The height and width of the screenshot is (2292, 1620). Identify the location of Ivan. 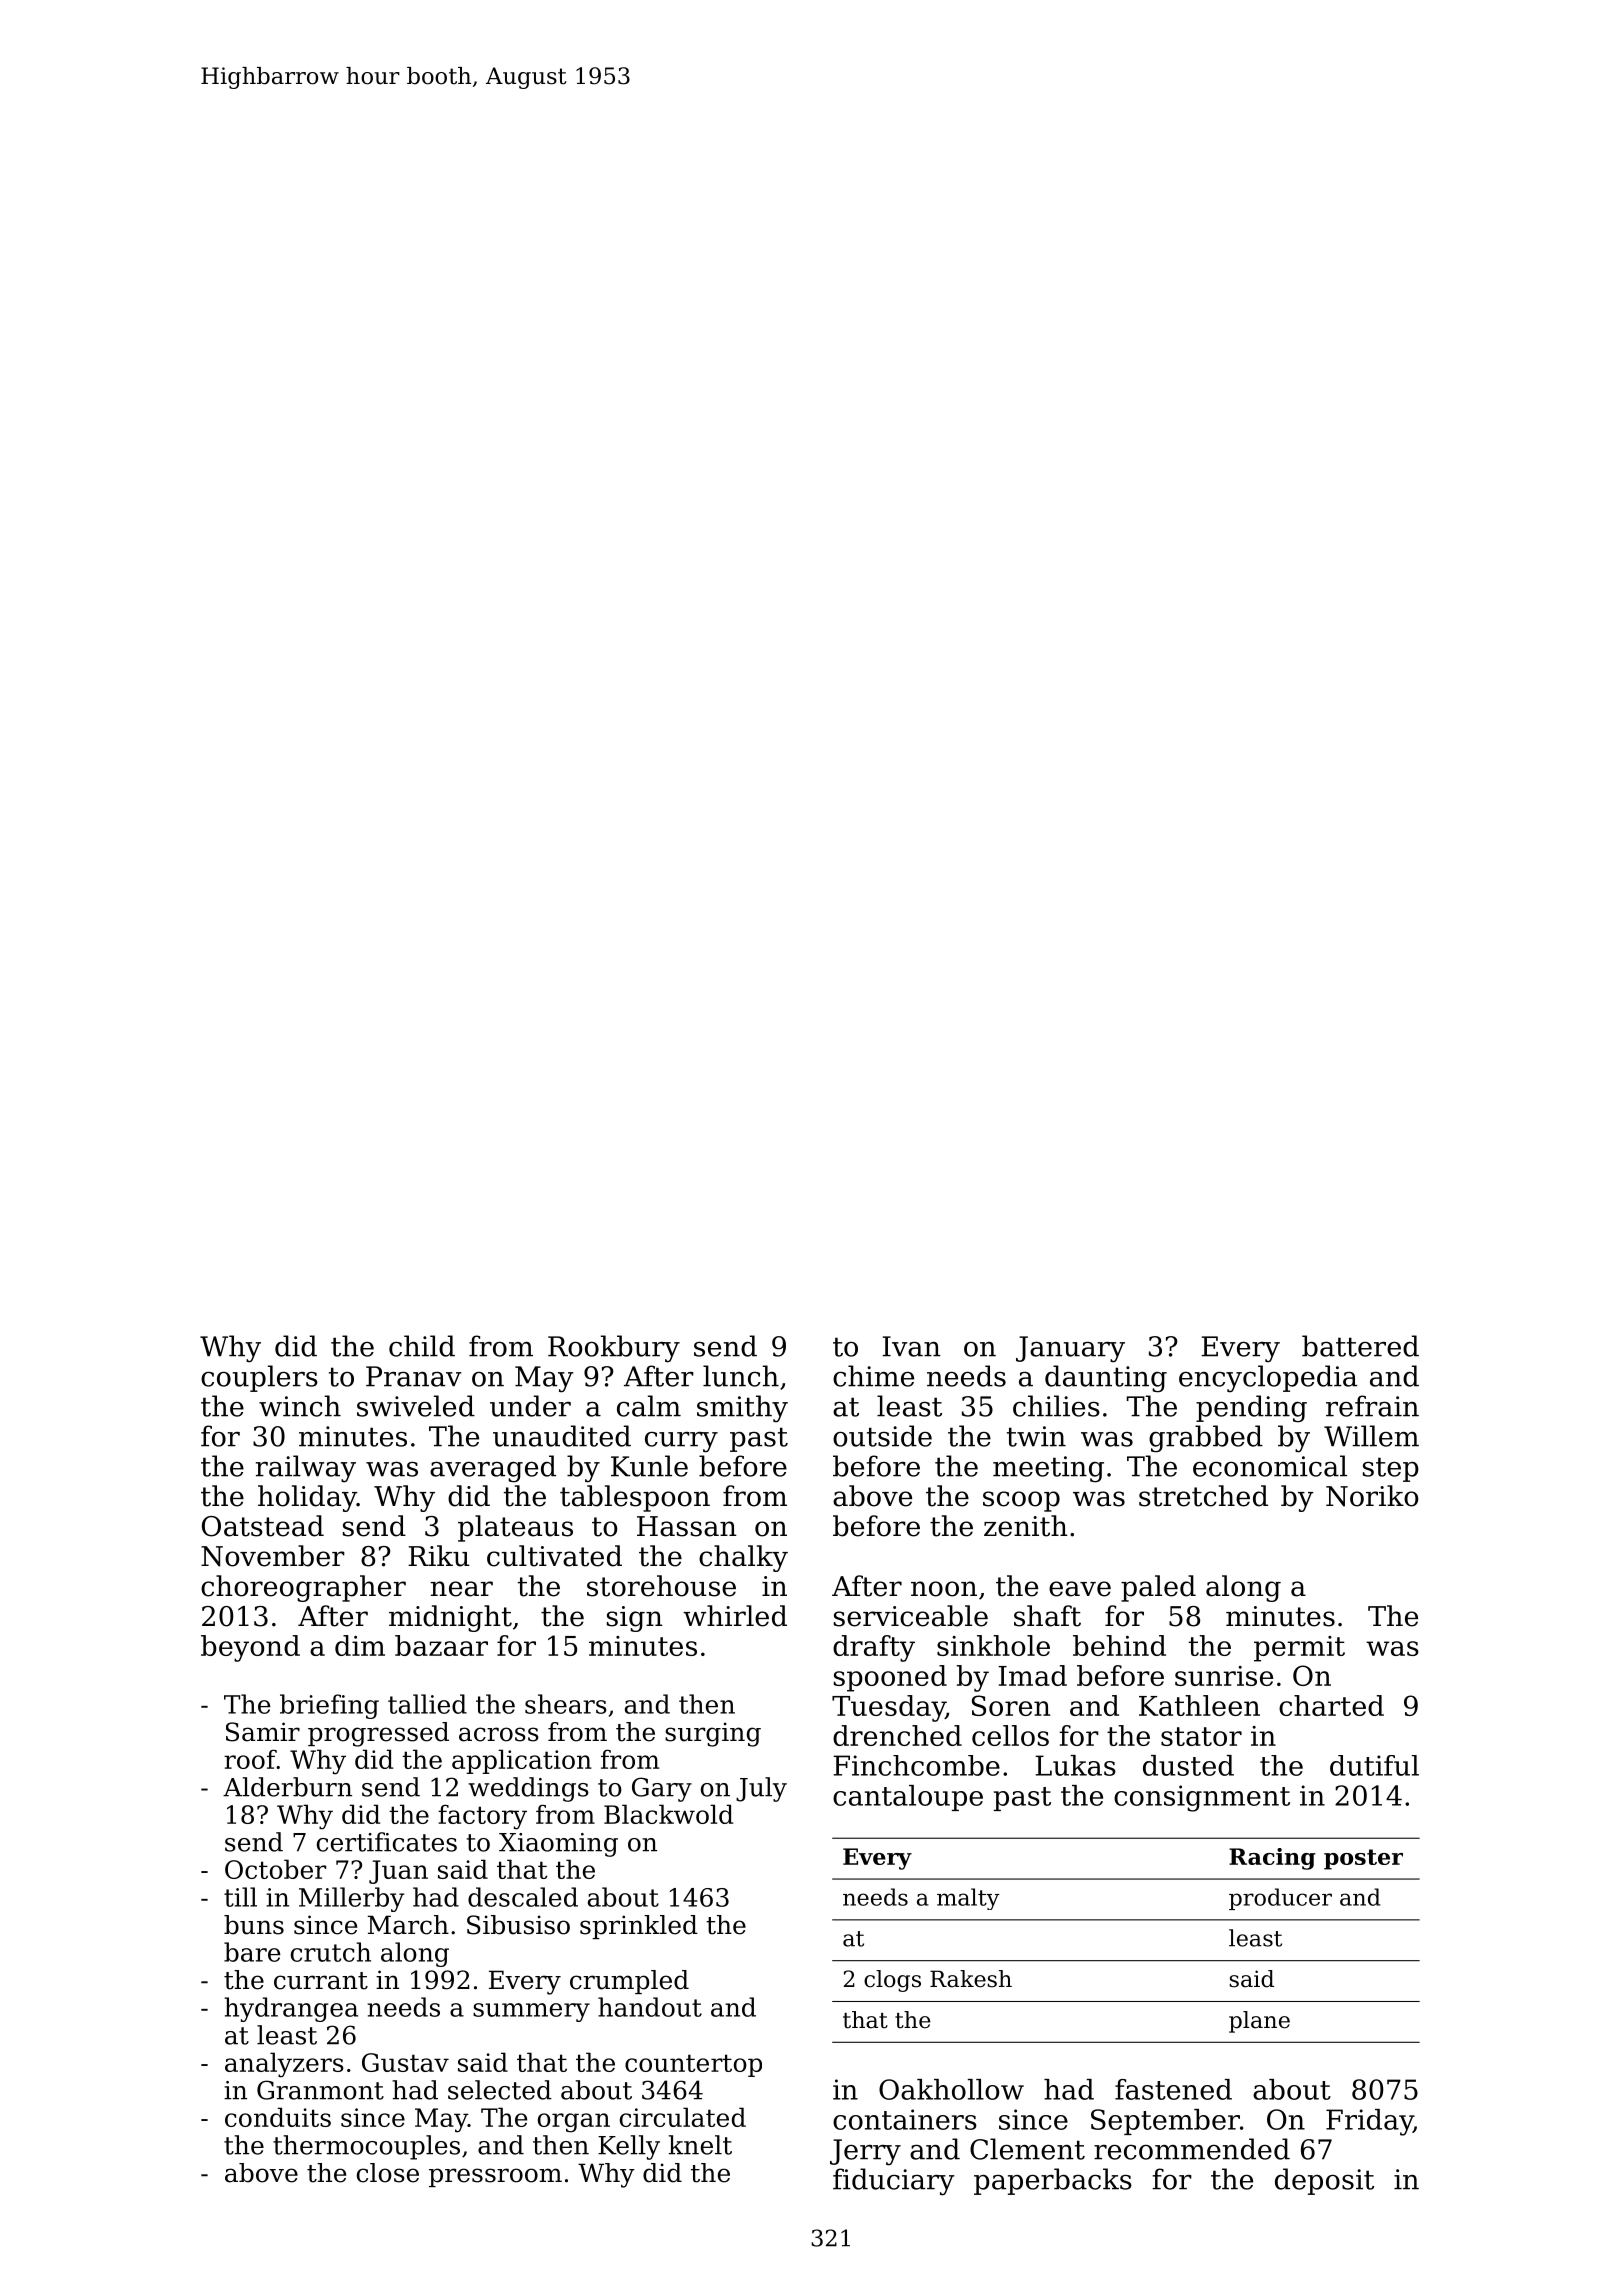
(911, 1346).
